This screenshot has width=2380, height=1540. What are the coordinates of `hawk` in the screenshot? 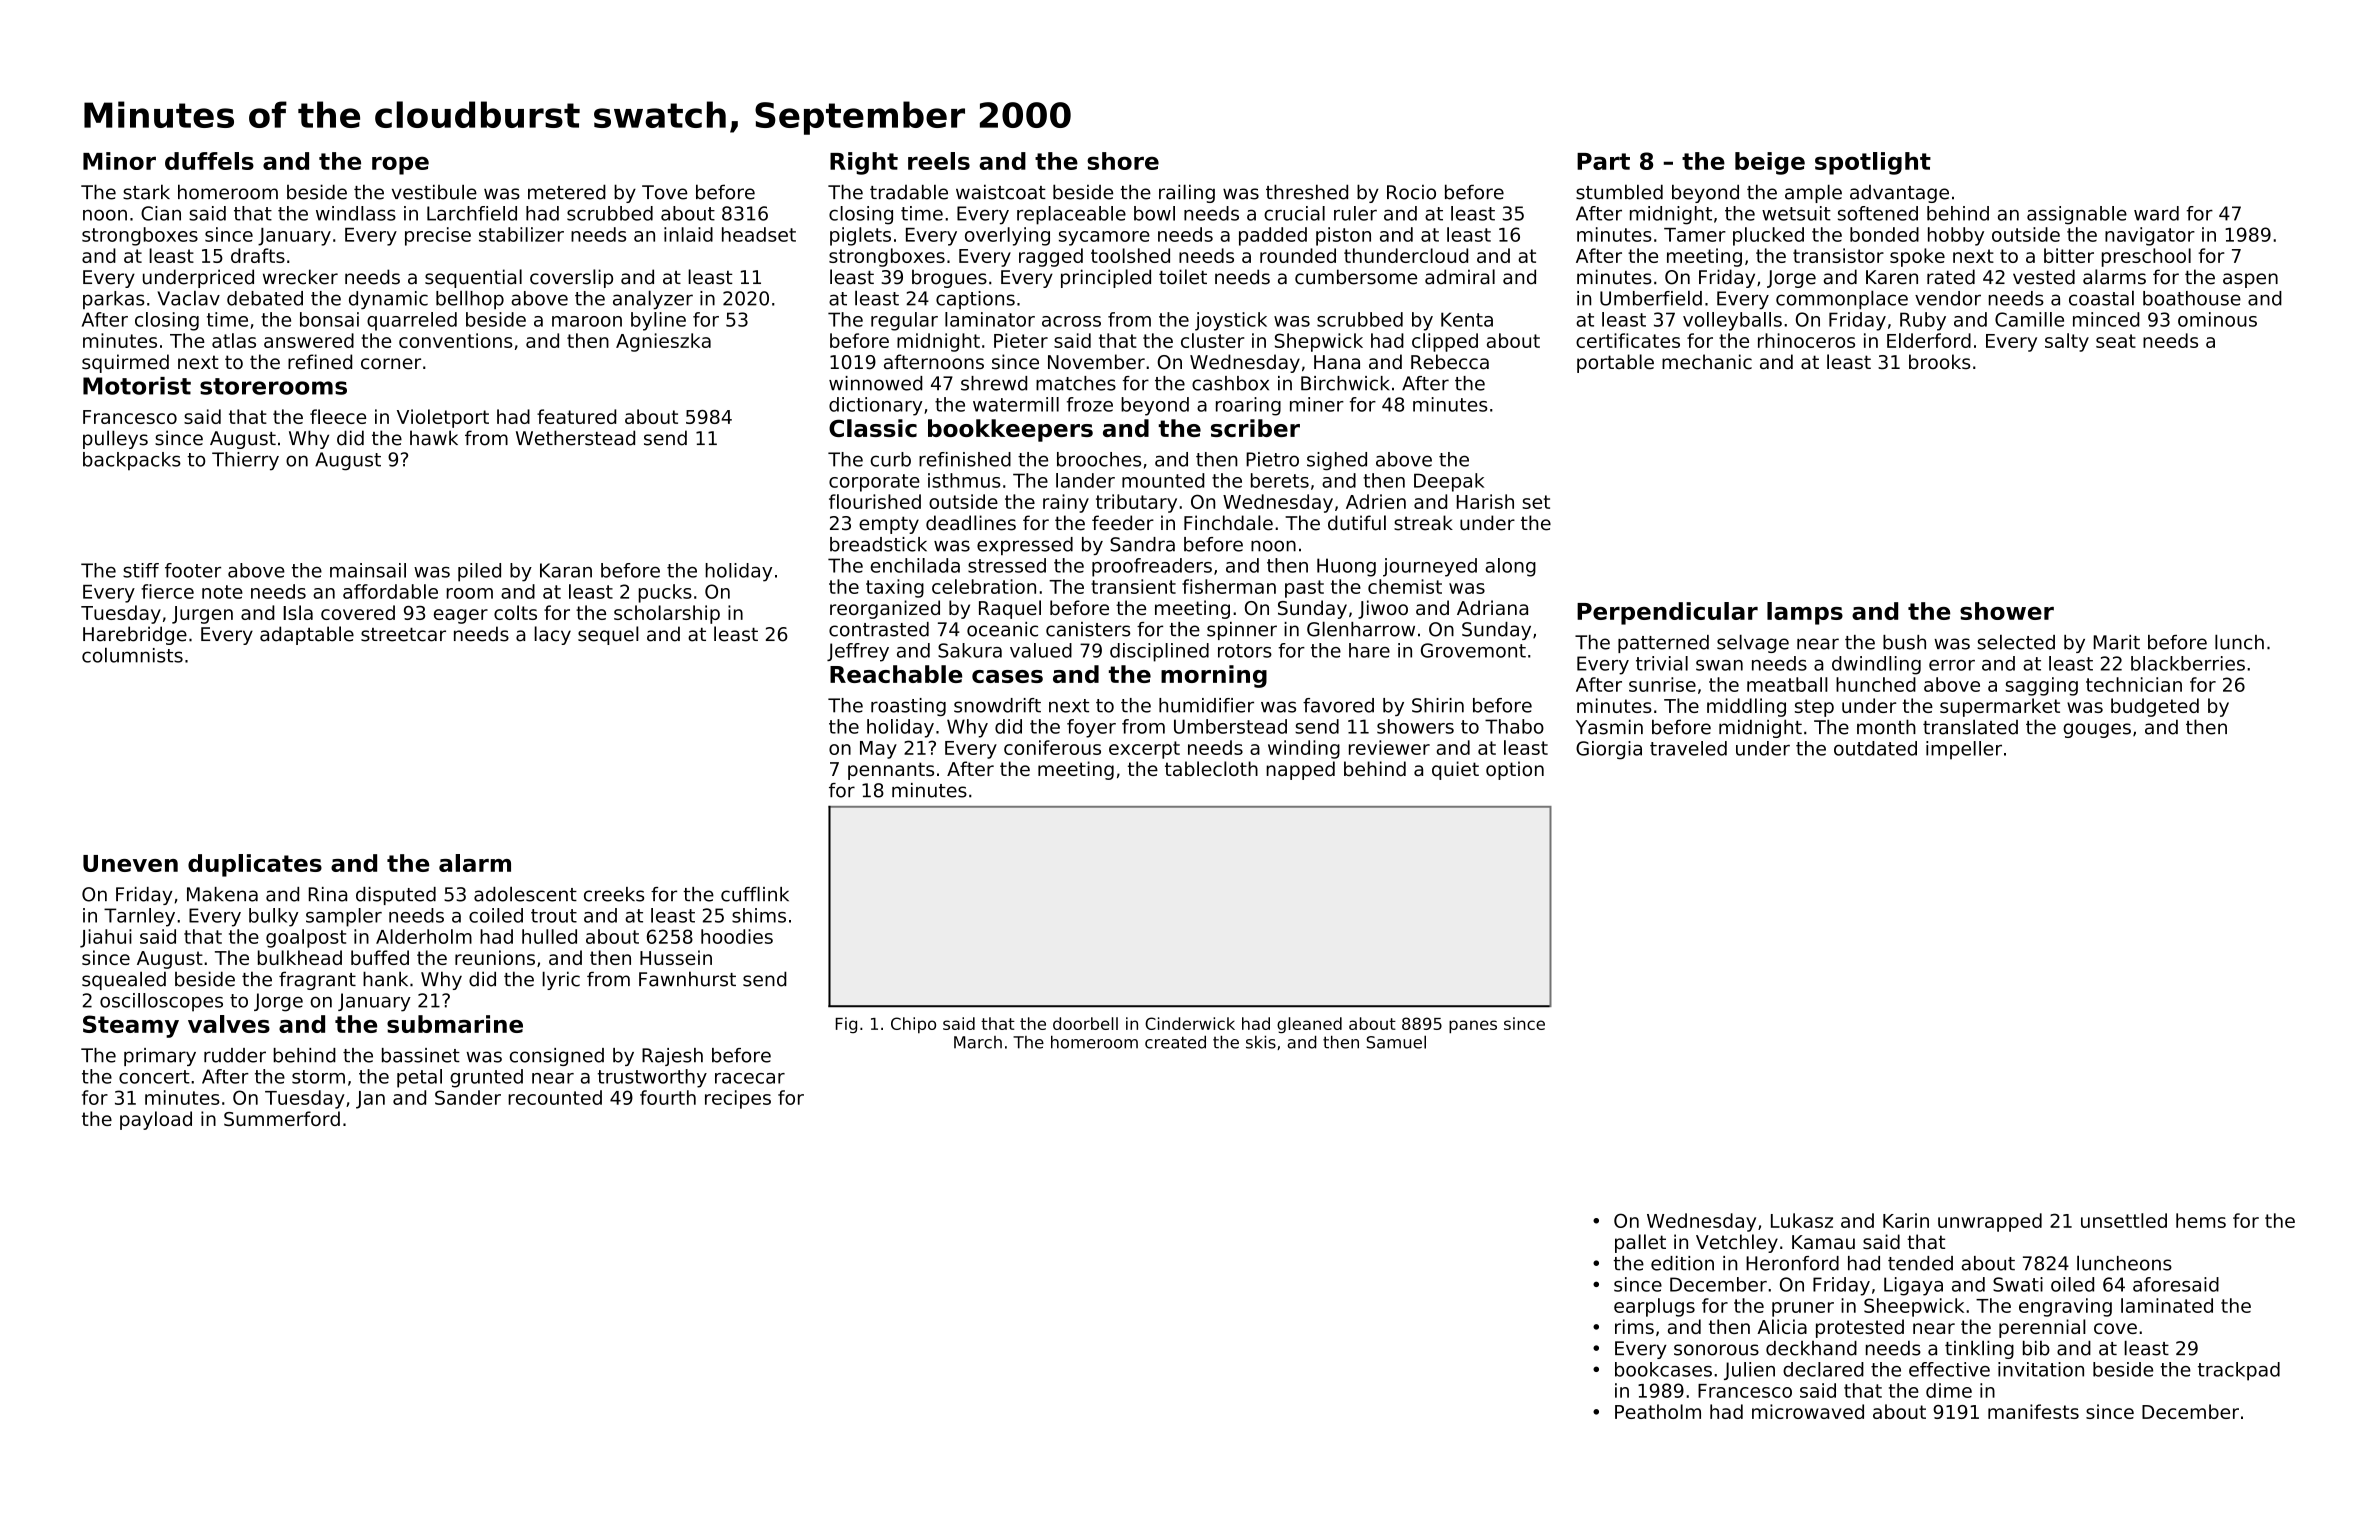 It's located at (434, 438).
